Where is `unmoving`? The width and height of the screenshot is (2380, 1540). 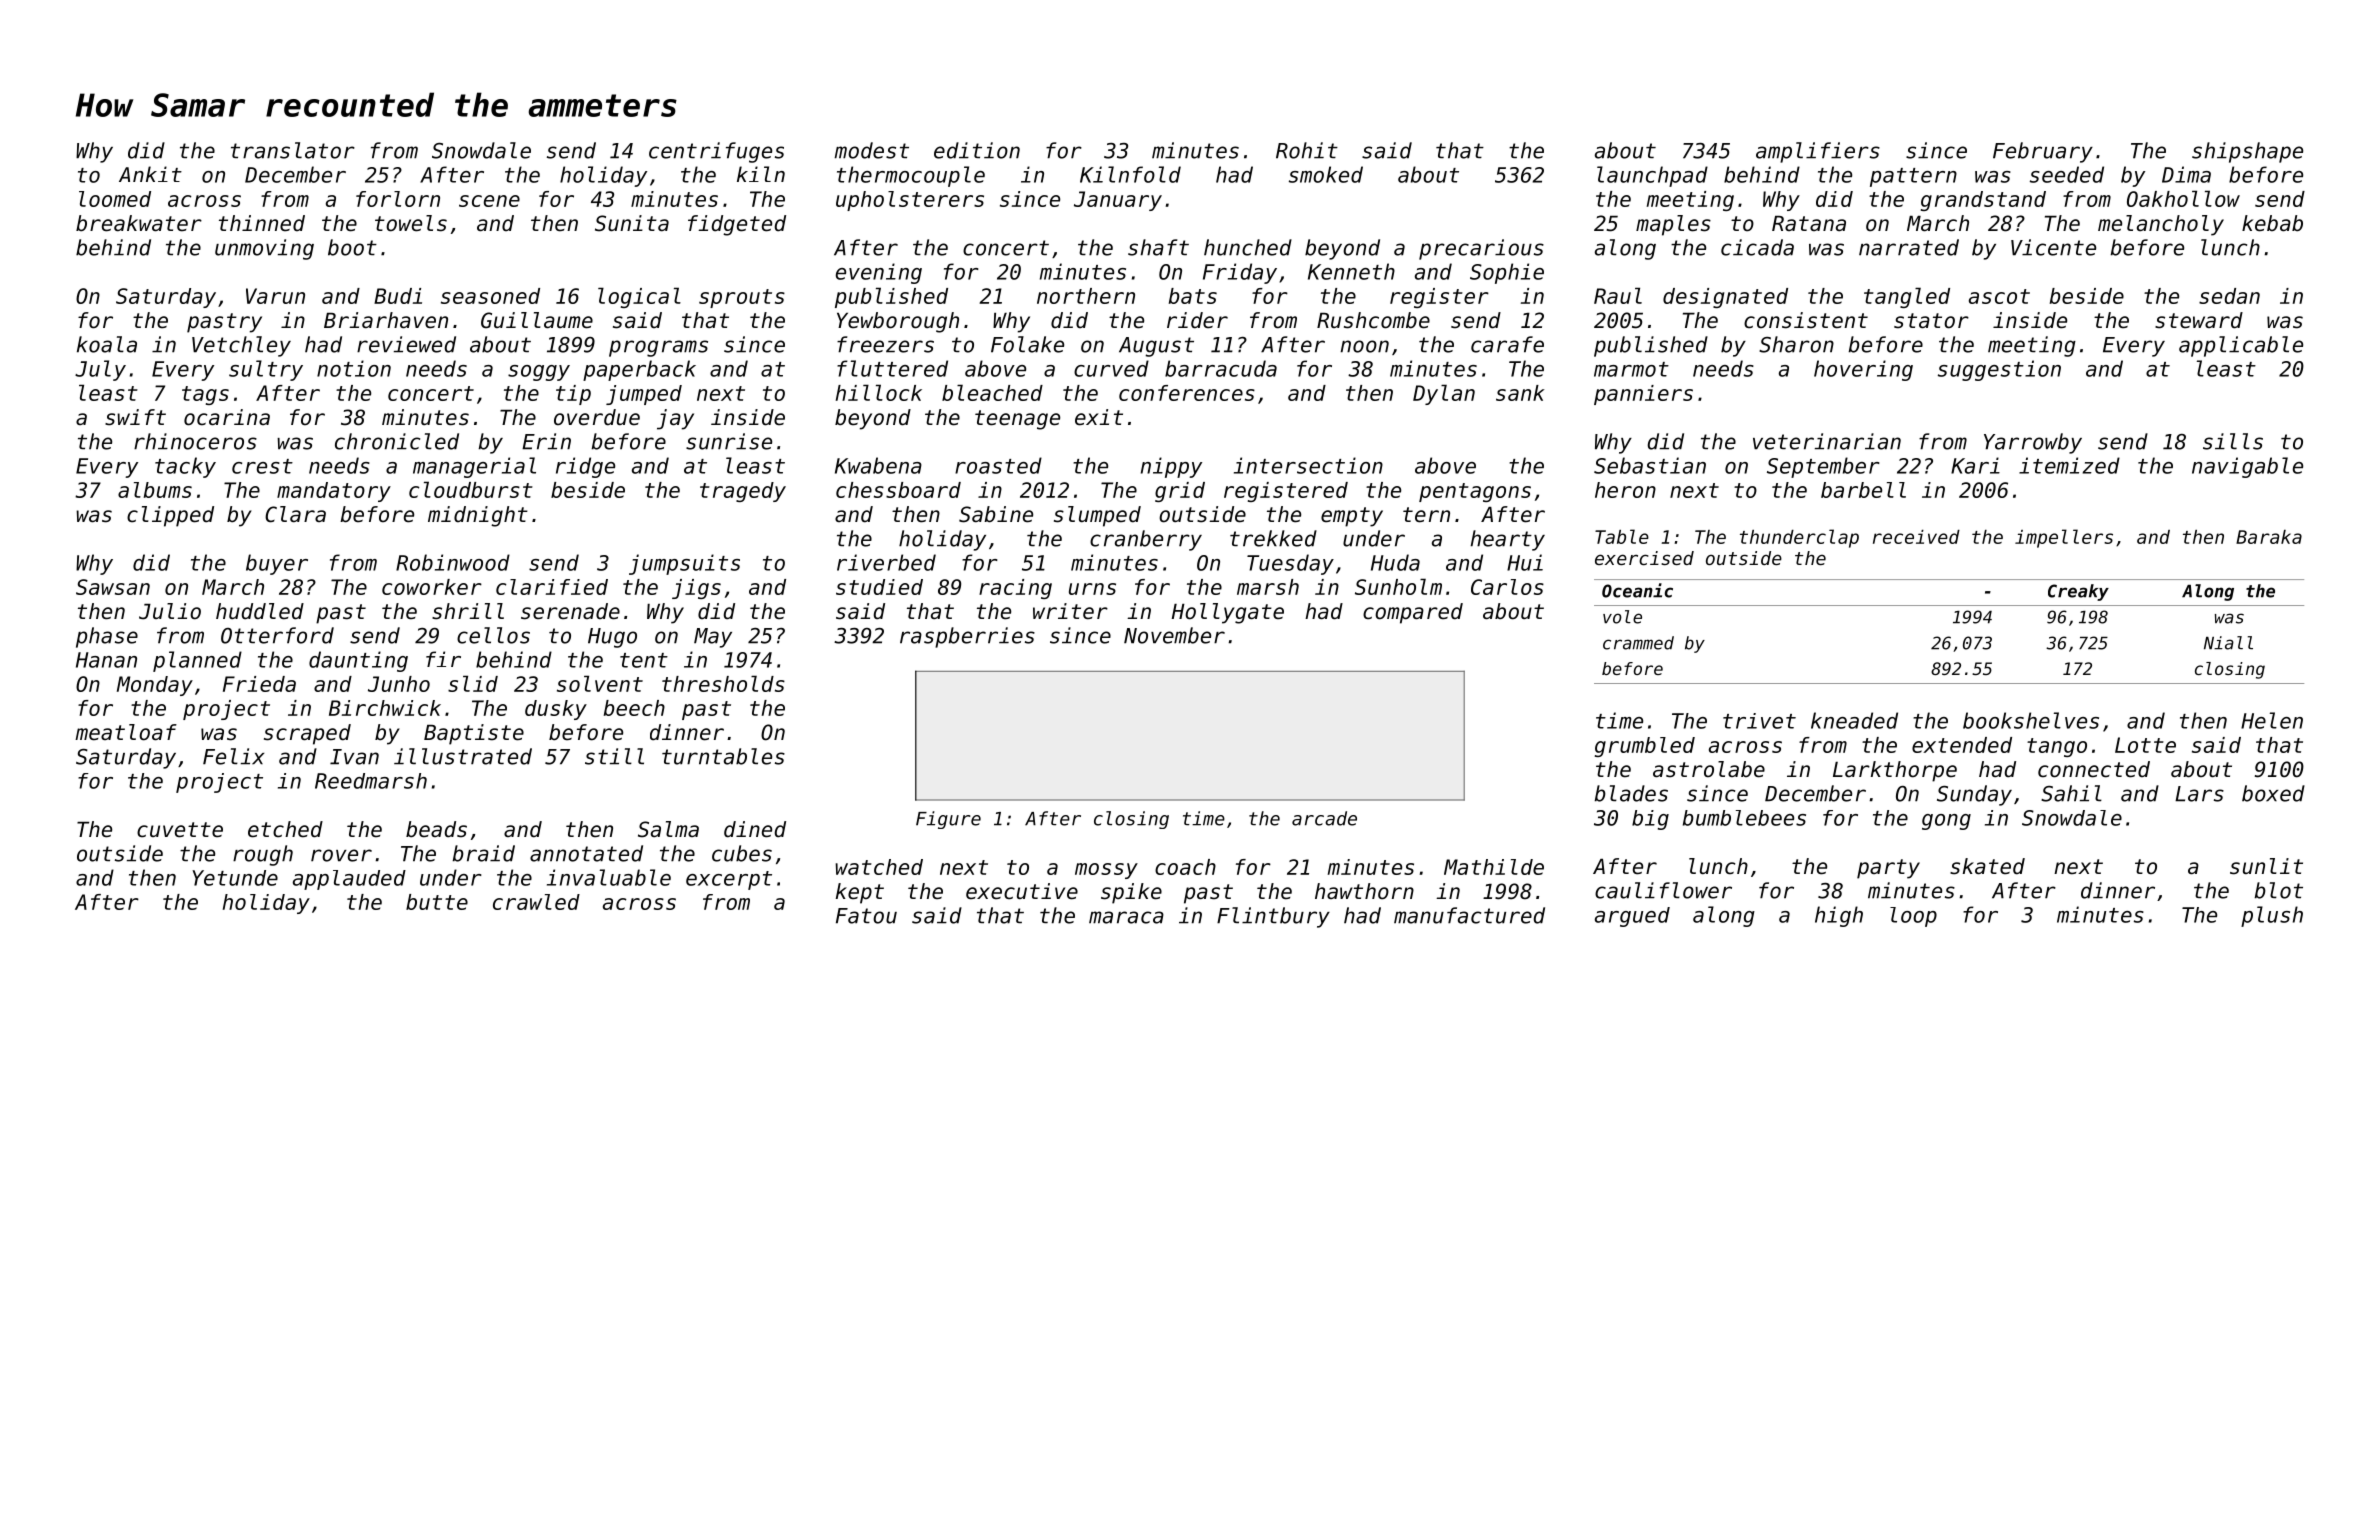 unmoving is located at coordinates (264, 249).
